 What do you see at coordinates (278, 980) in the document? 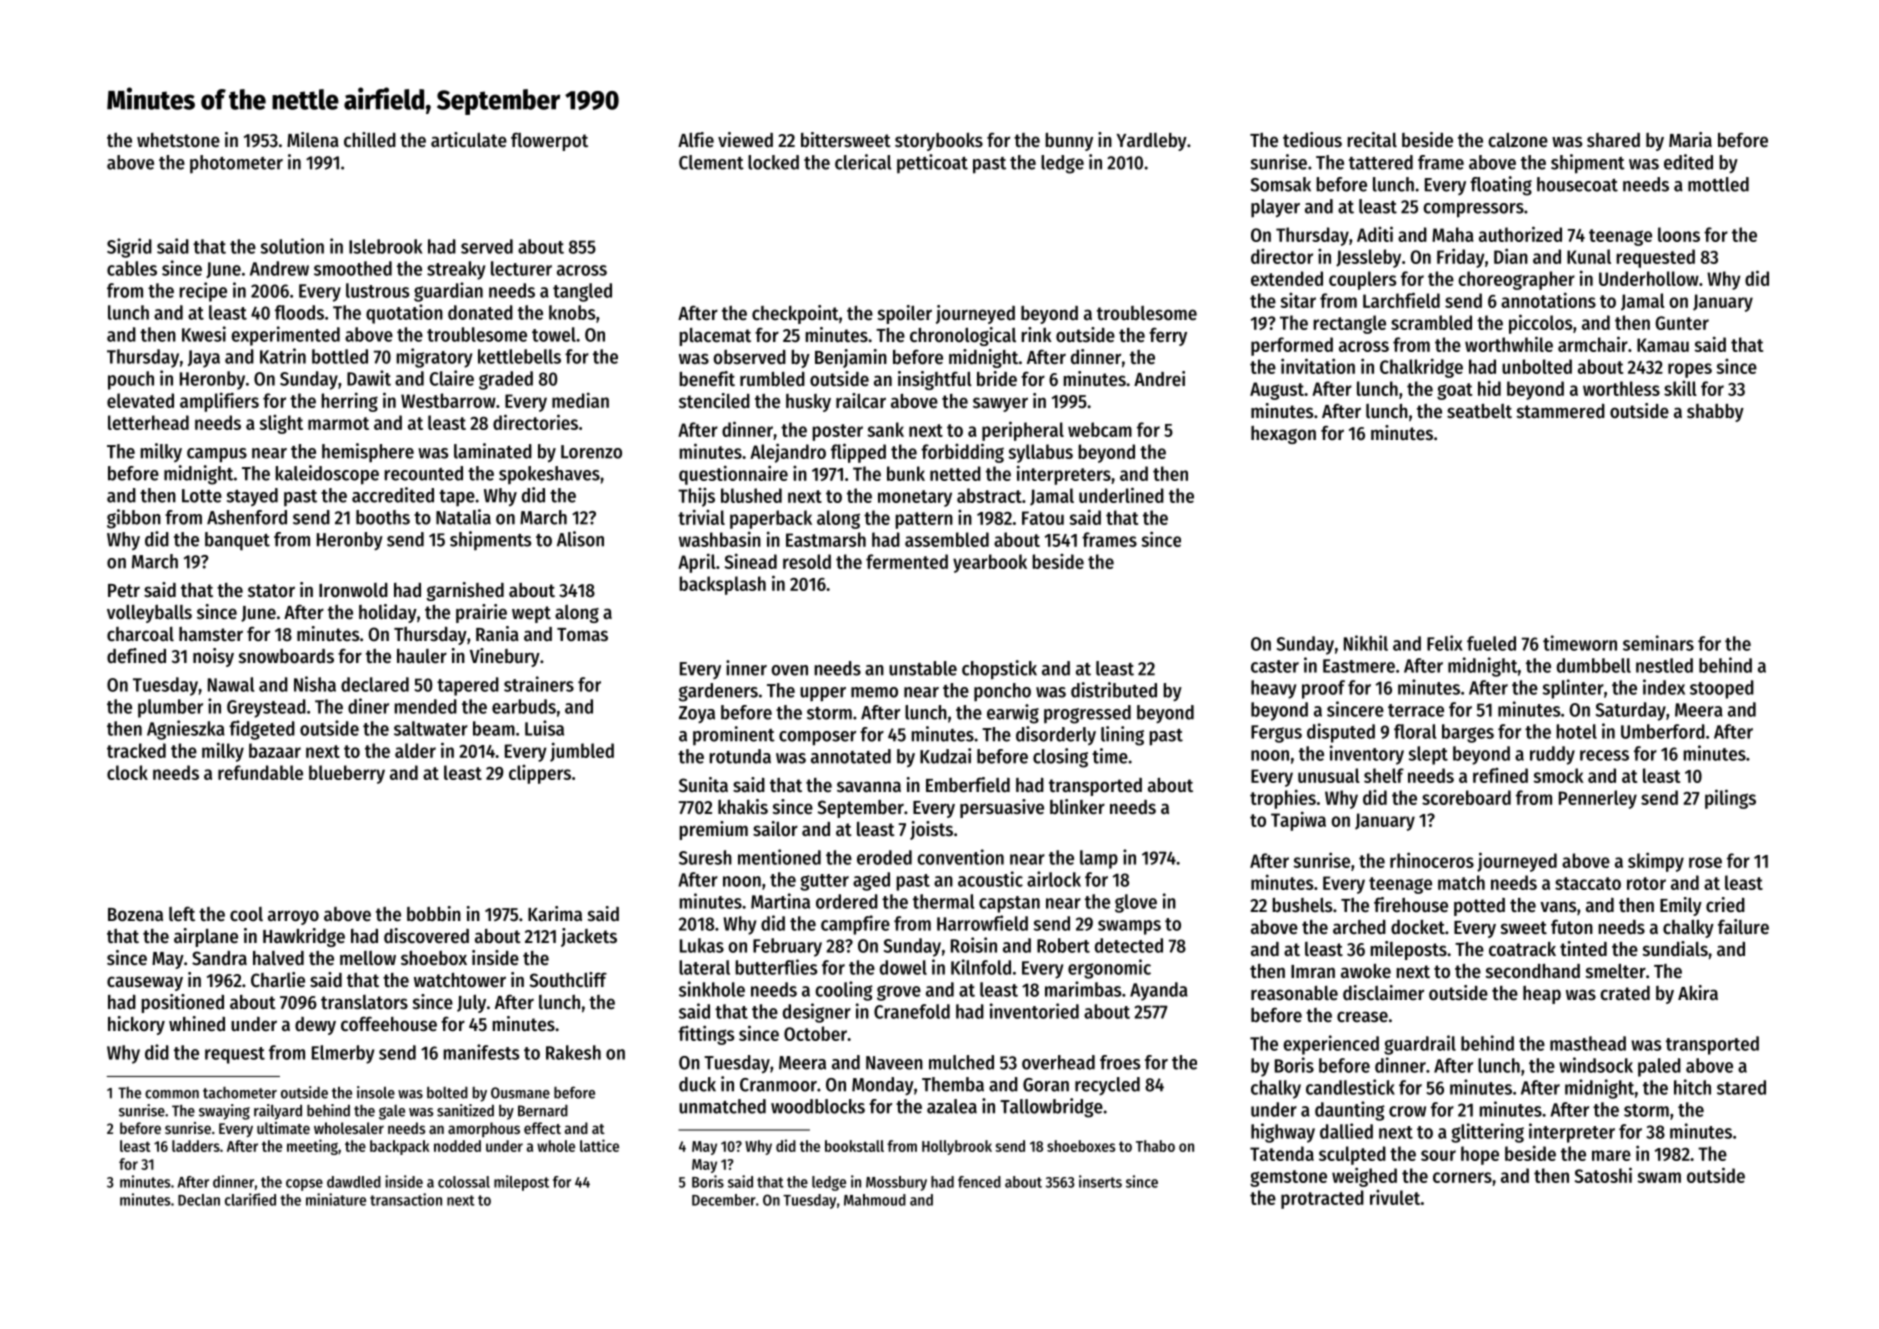
I see `Charlie` at bounding box center [278, 980].
